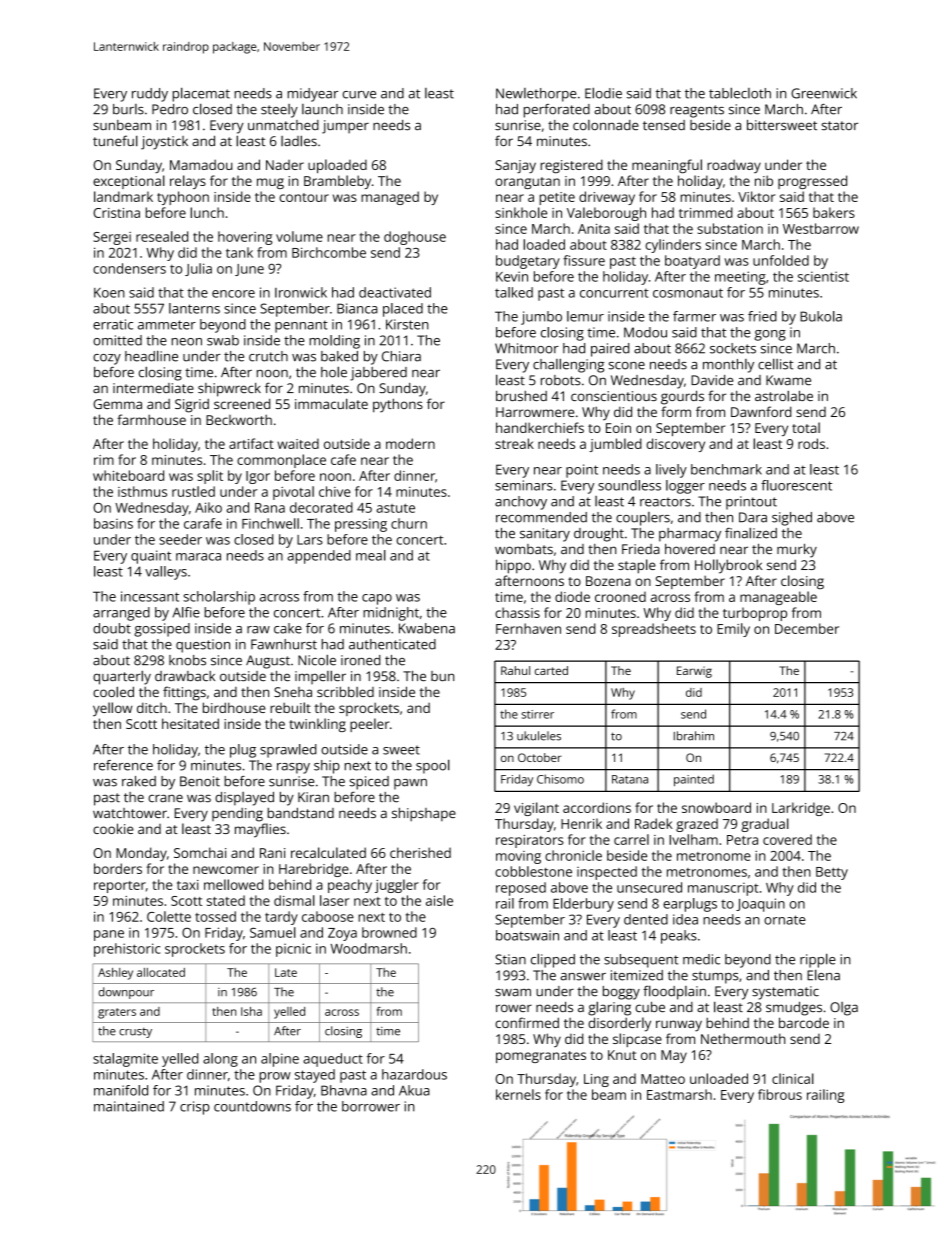  I want to click on Fawnhurst, so click(284, 644).
